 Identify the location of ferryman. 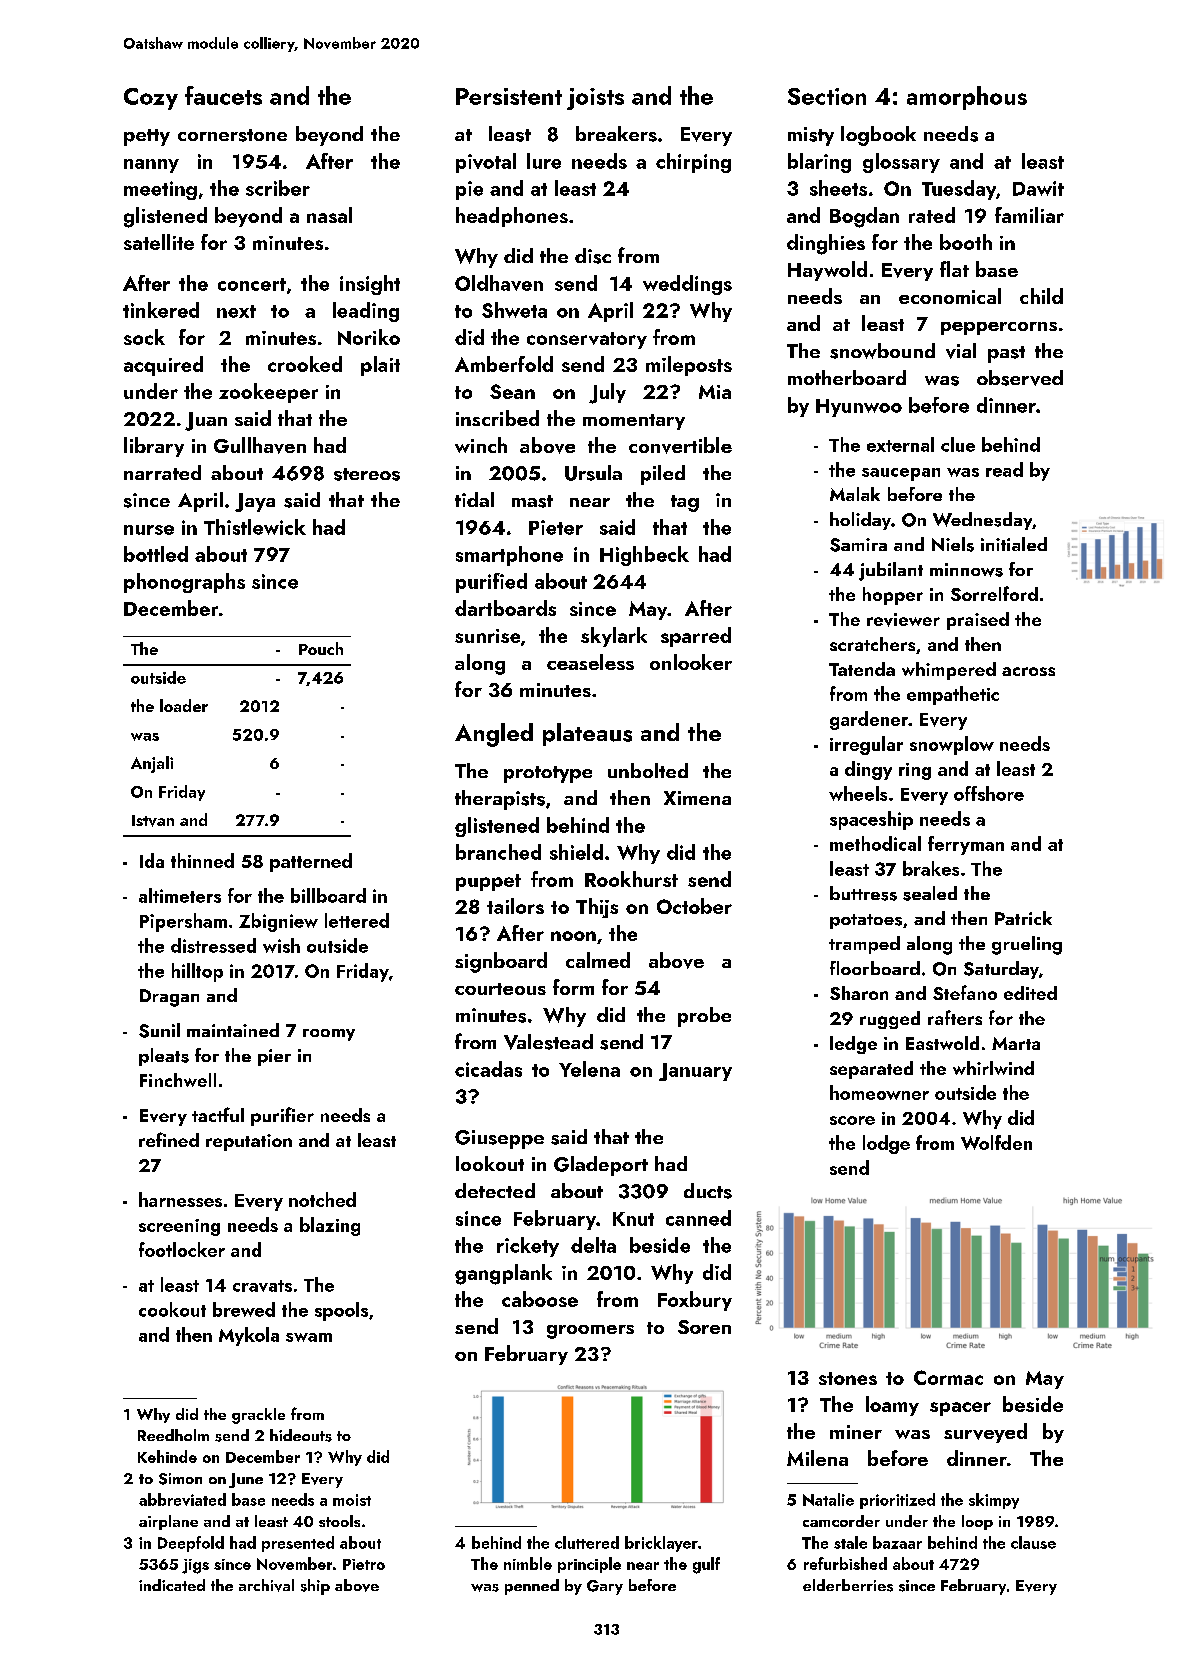
(966, 845).
